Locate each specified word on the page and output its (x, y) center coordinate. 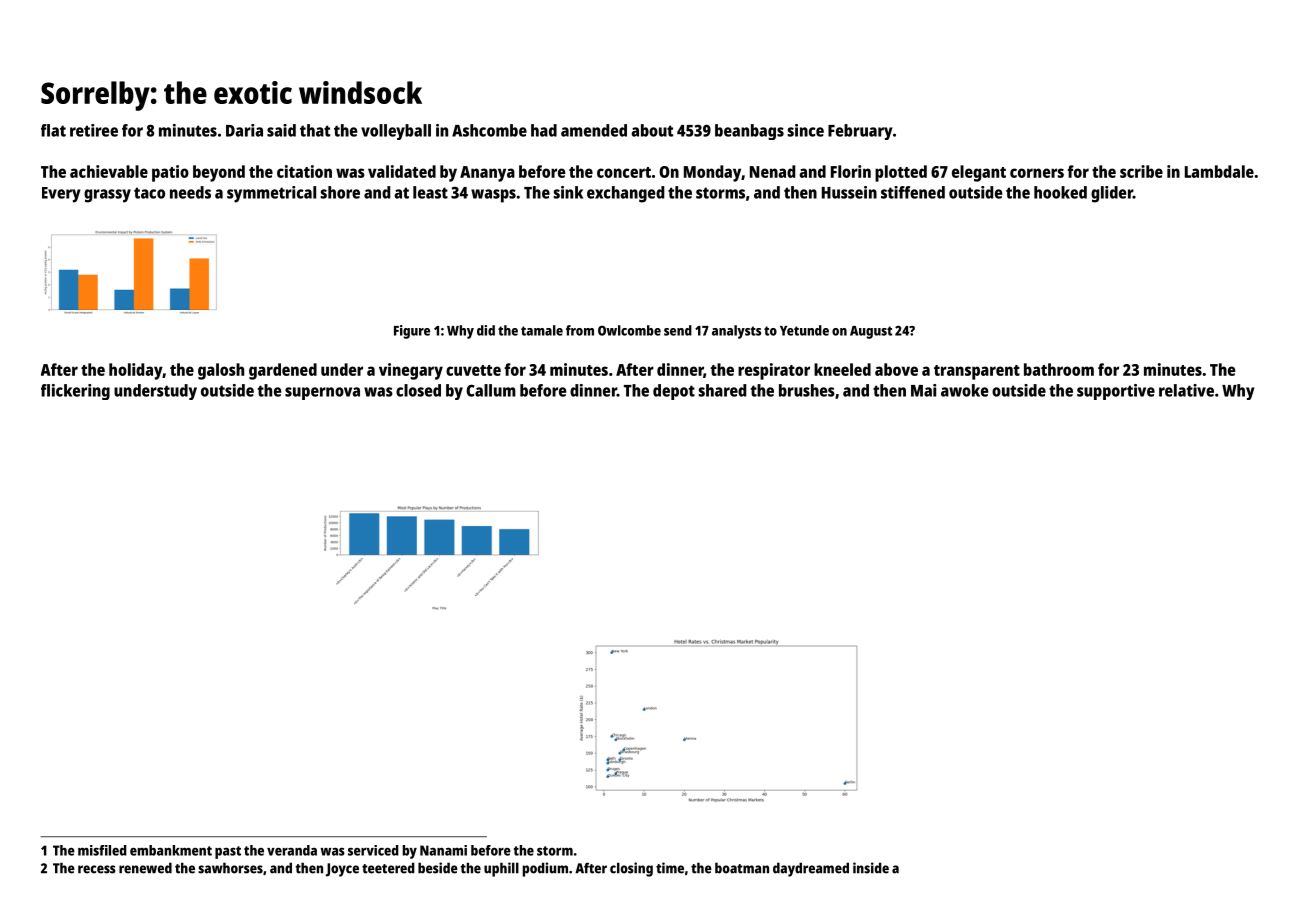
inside (871, 868)
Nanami (443, 850)
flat (53, 130)
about (652, 130)
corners (1037, 173)
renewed (145, 868)
